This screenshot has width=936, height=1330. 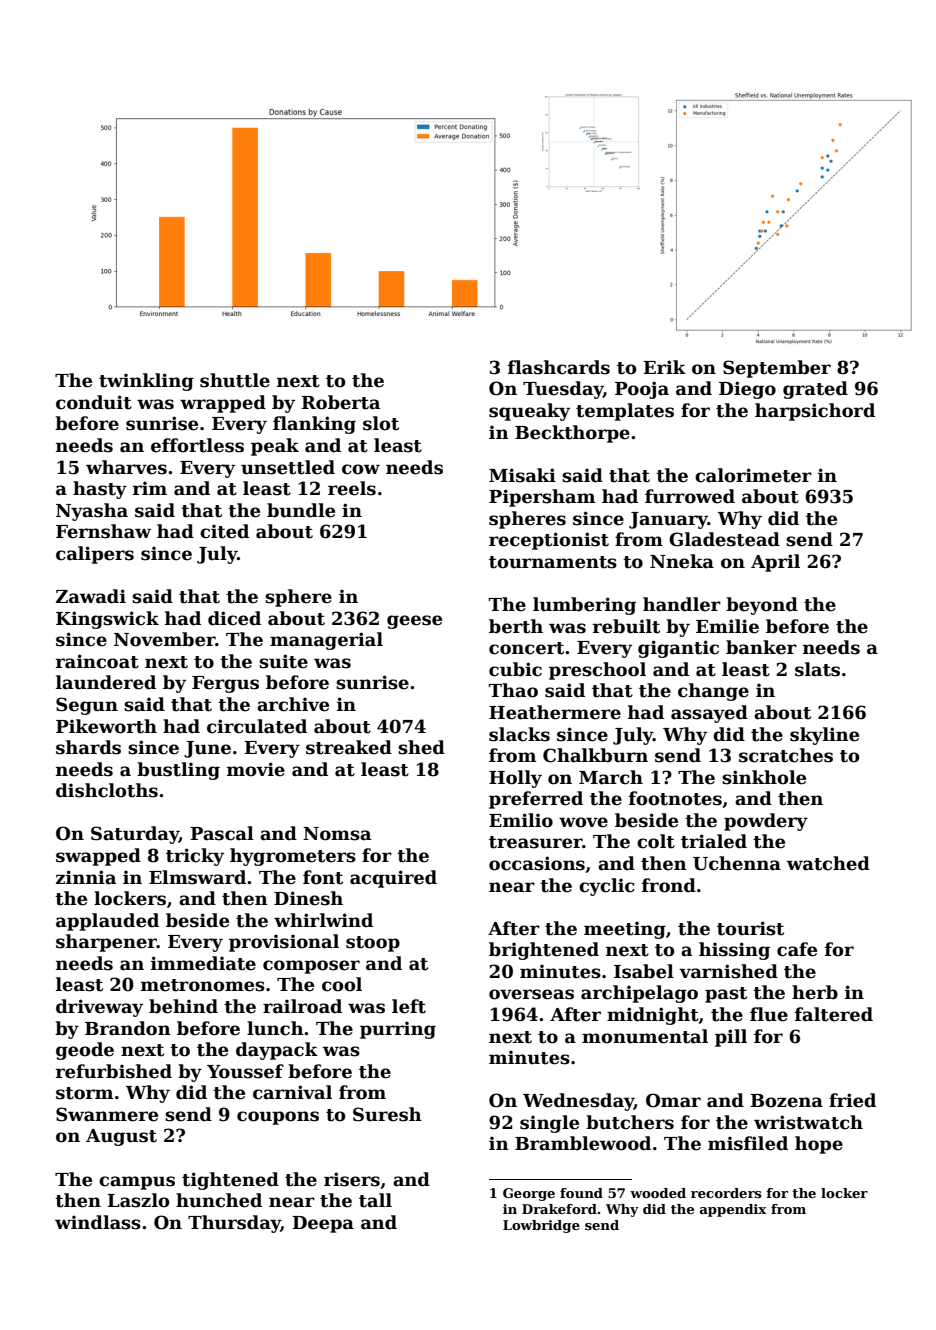 I want to click on sinkhole, so click(x=764, y=777).
